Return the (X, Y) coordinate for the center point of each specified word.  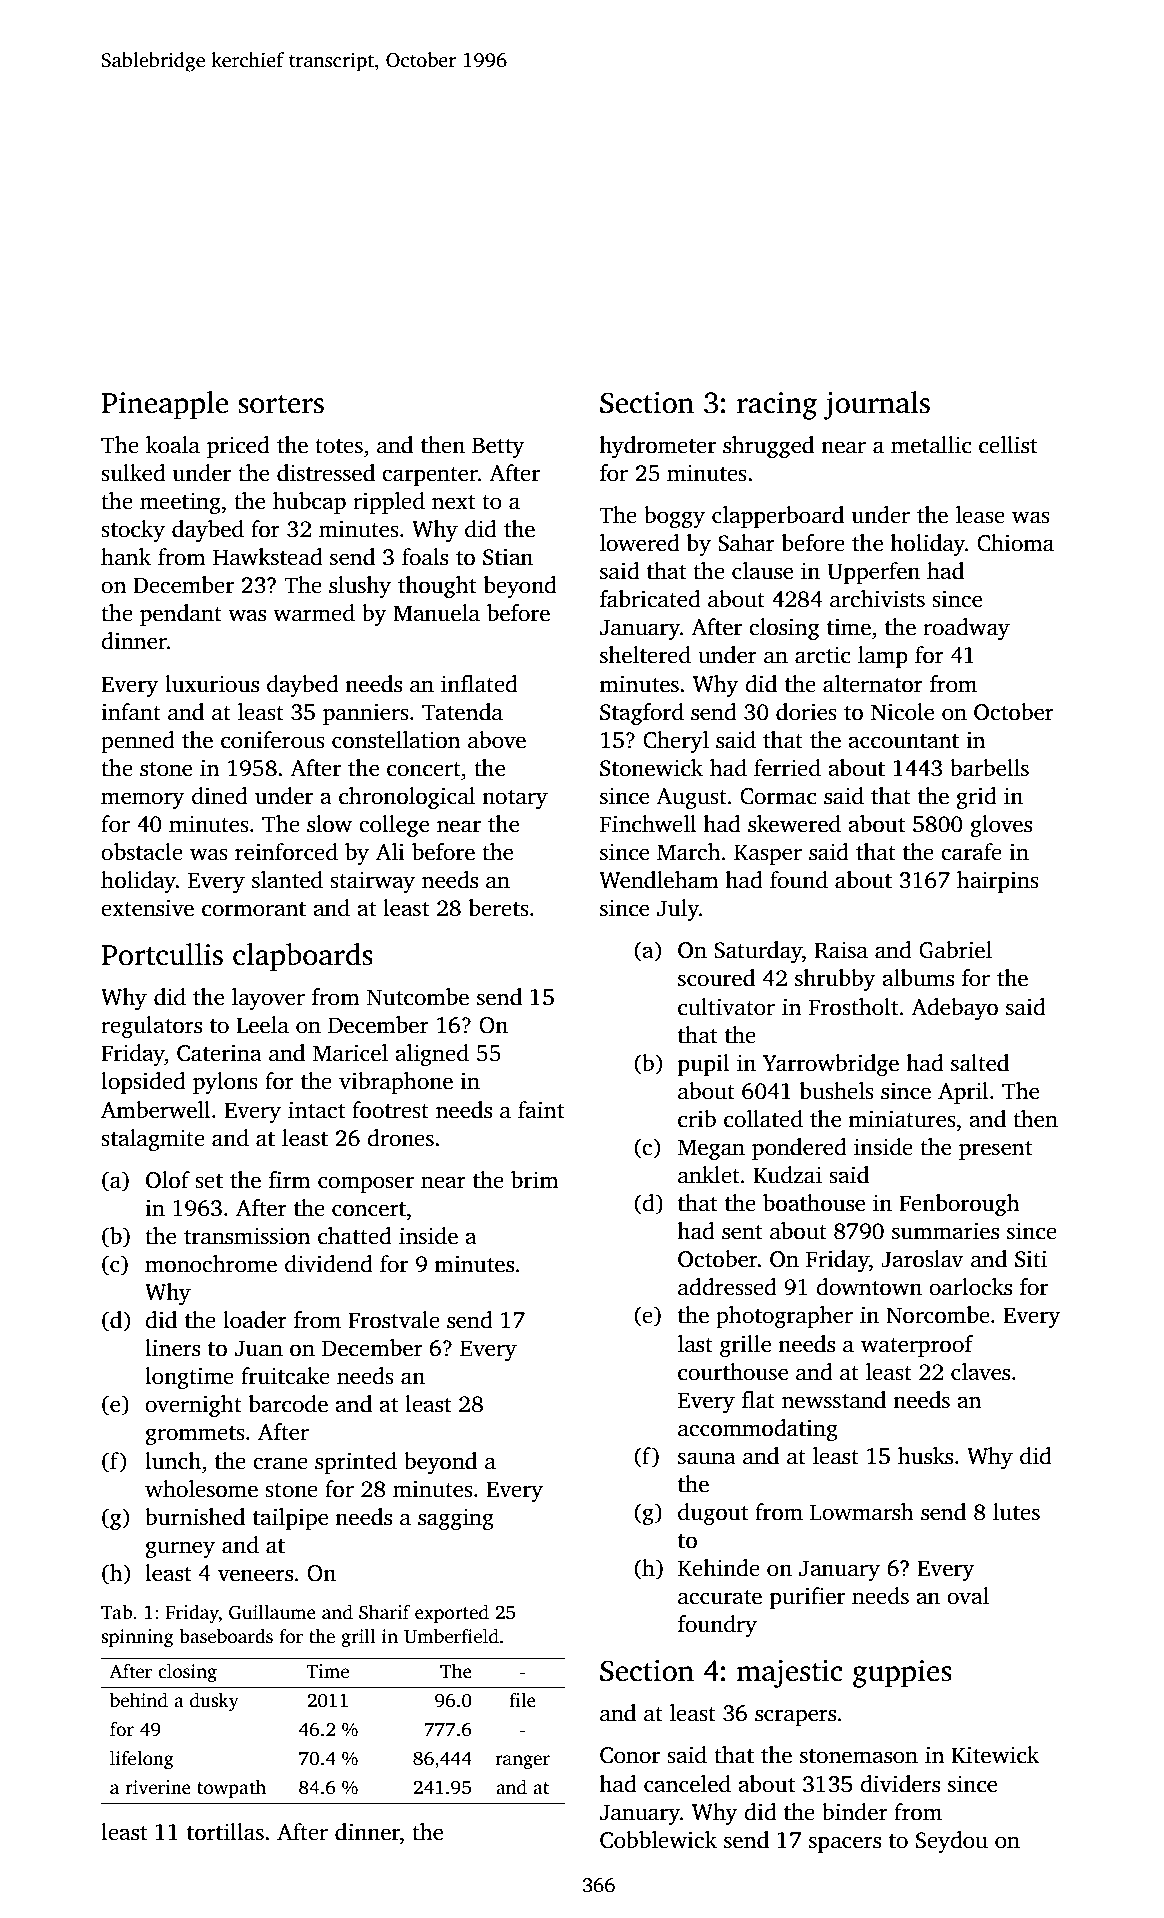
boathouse (814, 1203)
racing (777, 406)
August (691, 798)
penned (138, 742)
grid (976, 798)
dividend (329, 1264)
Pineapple (164, 405)
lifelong (142, 1760)
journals (876, 405)
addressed (727, 1287)
